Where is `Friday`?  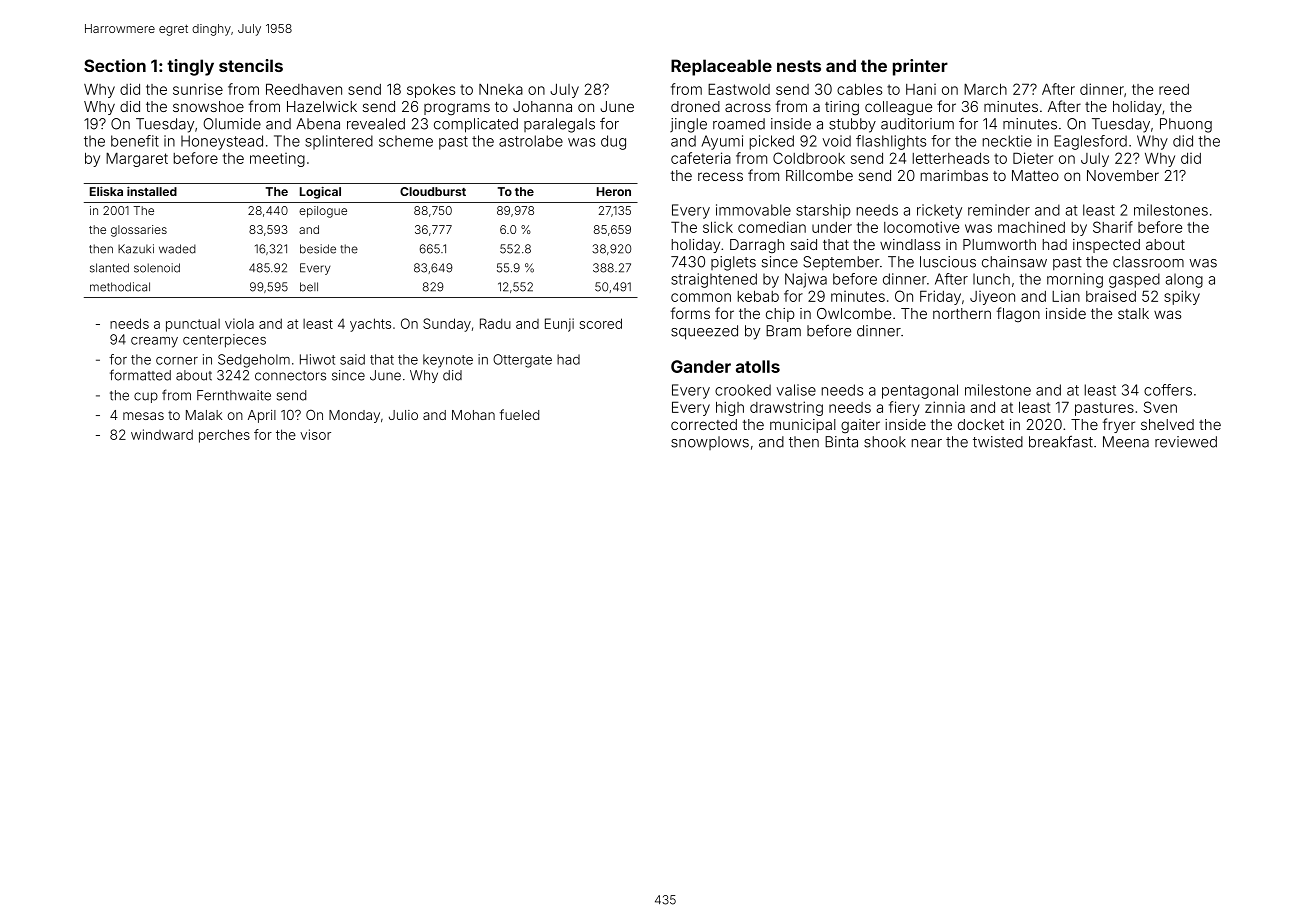 Friday is located at coordinates (940, 297).
